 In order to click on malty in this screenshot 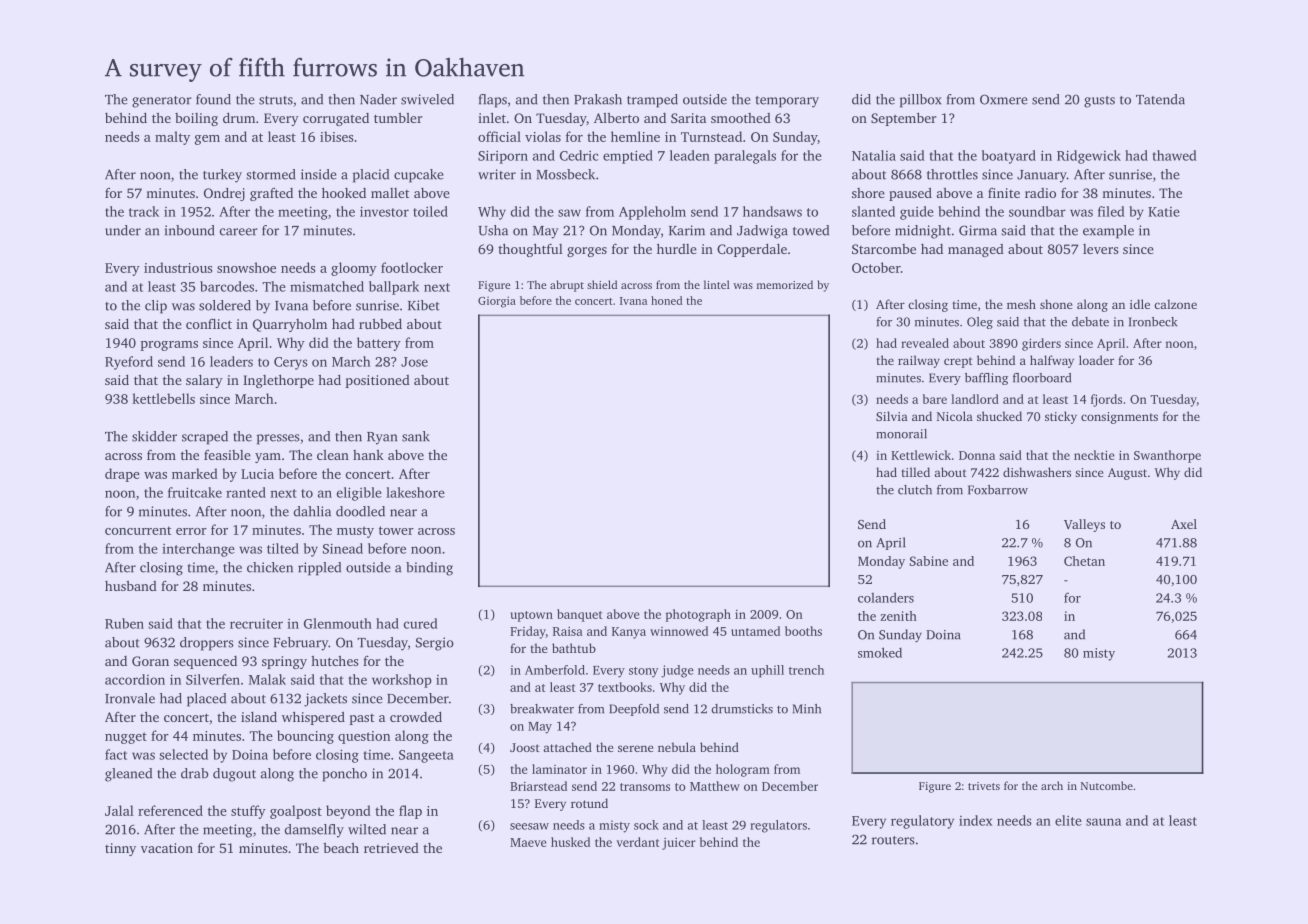, I will do `click(172, 138)`.
